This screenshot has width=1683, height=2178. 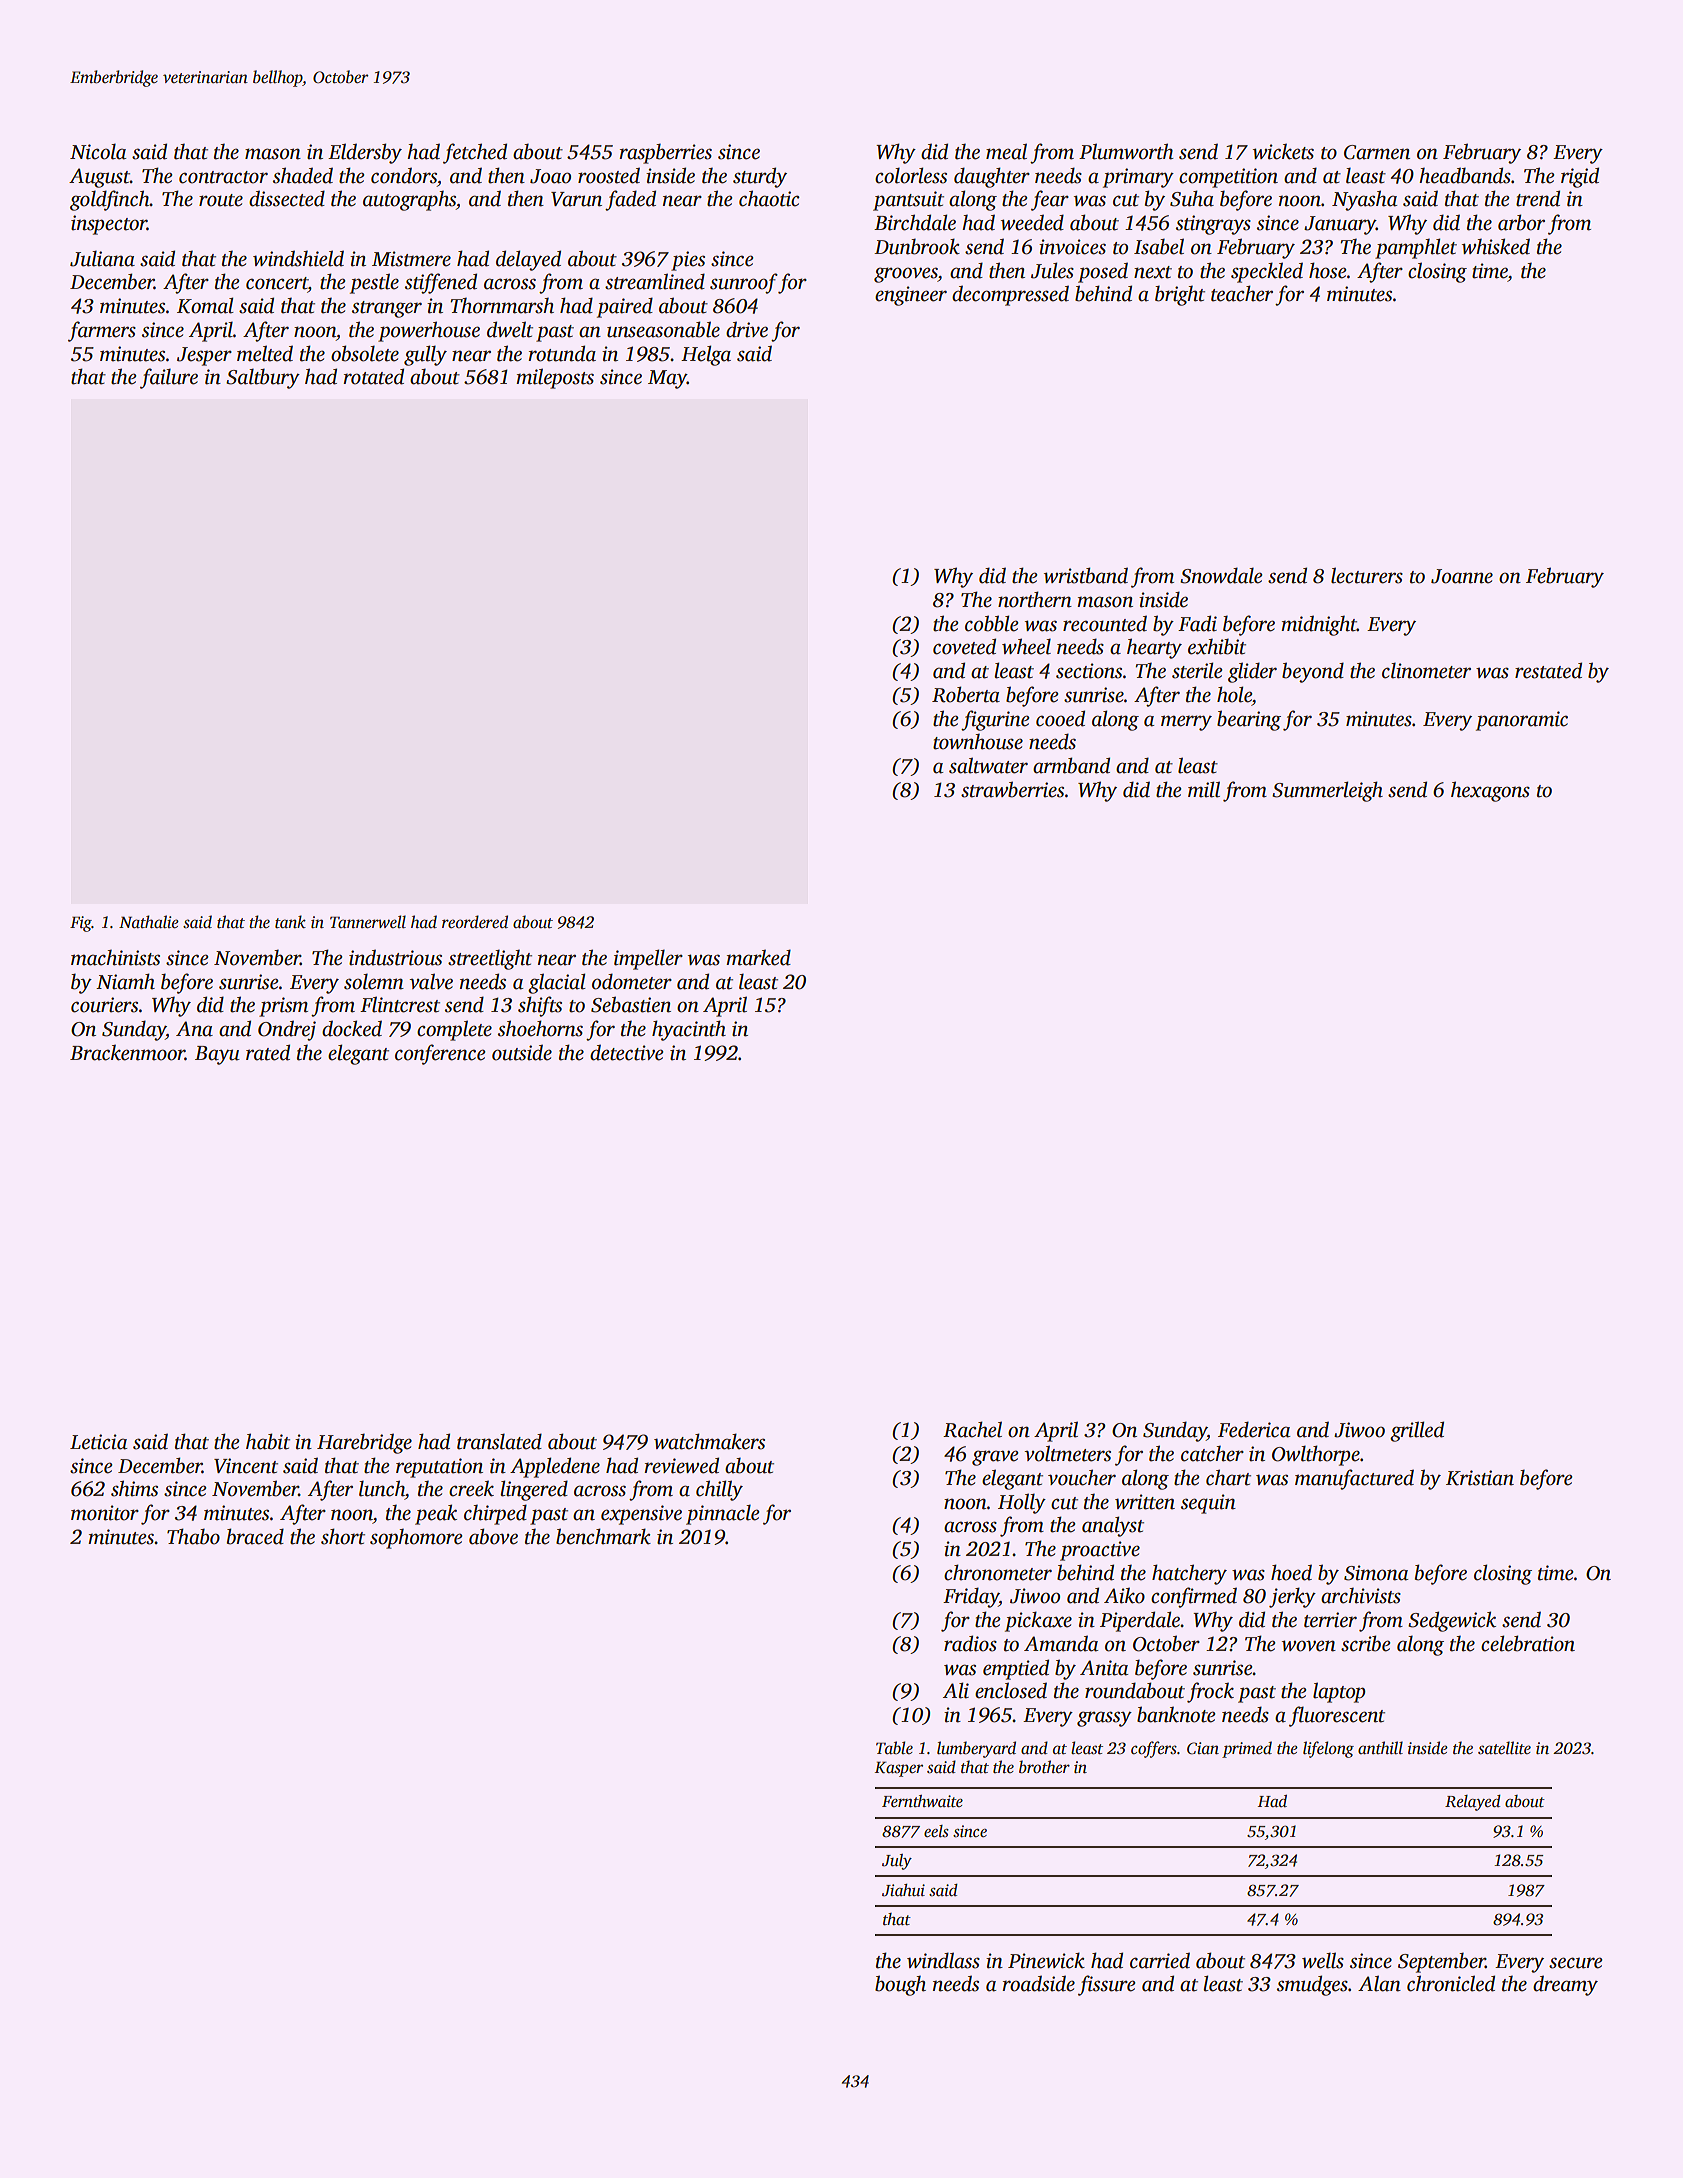 I want to click on Plumworth, so click(x=1126, y=151).
